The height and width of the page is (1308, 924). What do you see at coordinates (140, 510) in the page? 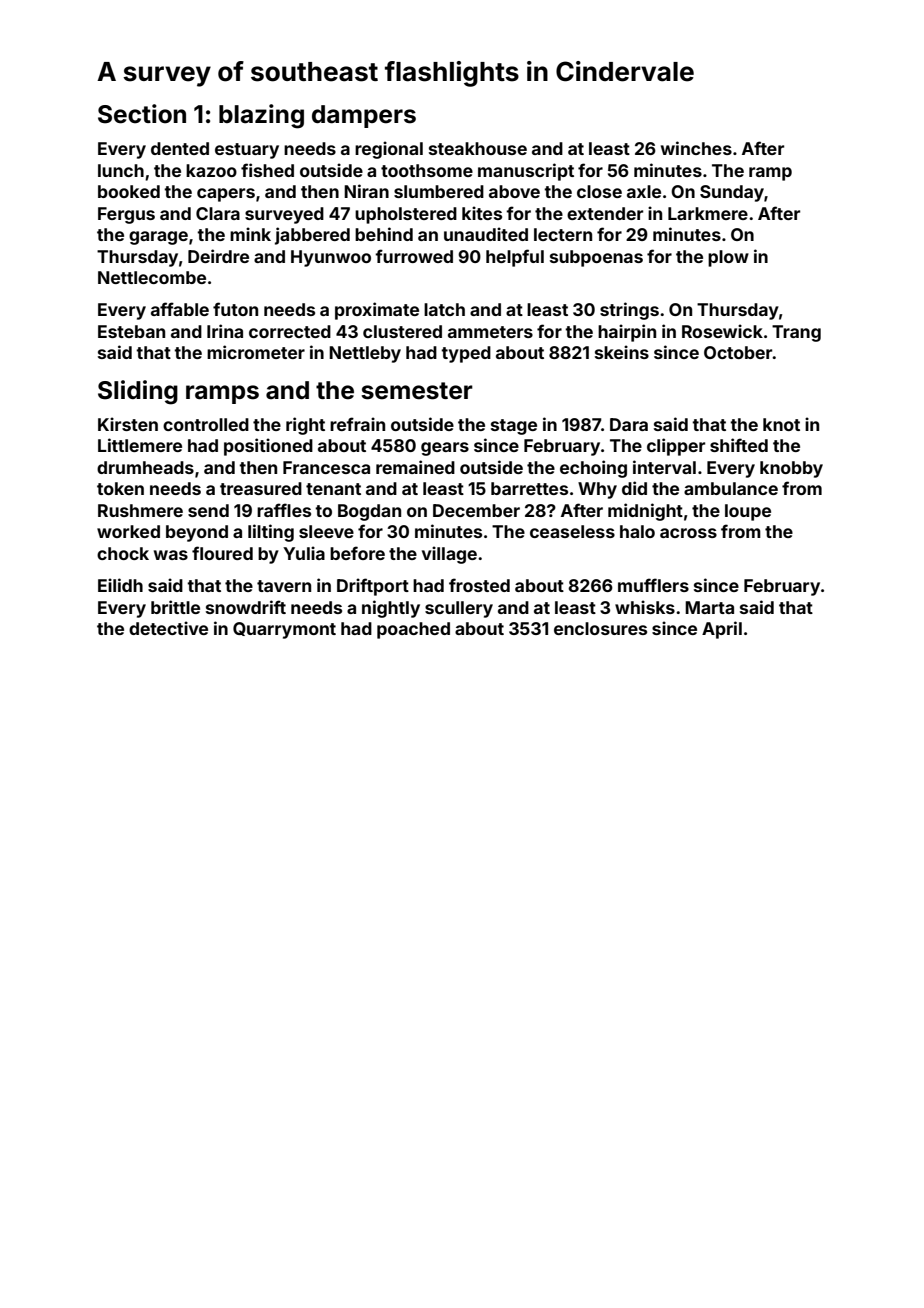
I see `Rushmere` at bounding box center [140, 510].
